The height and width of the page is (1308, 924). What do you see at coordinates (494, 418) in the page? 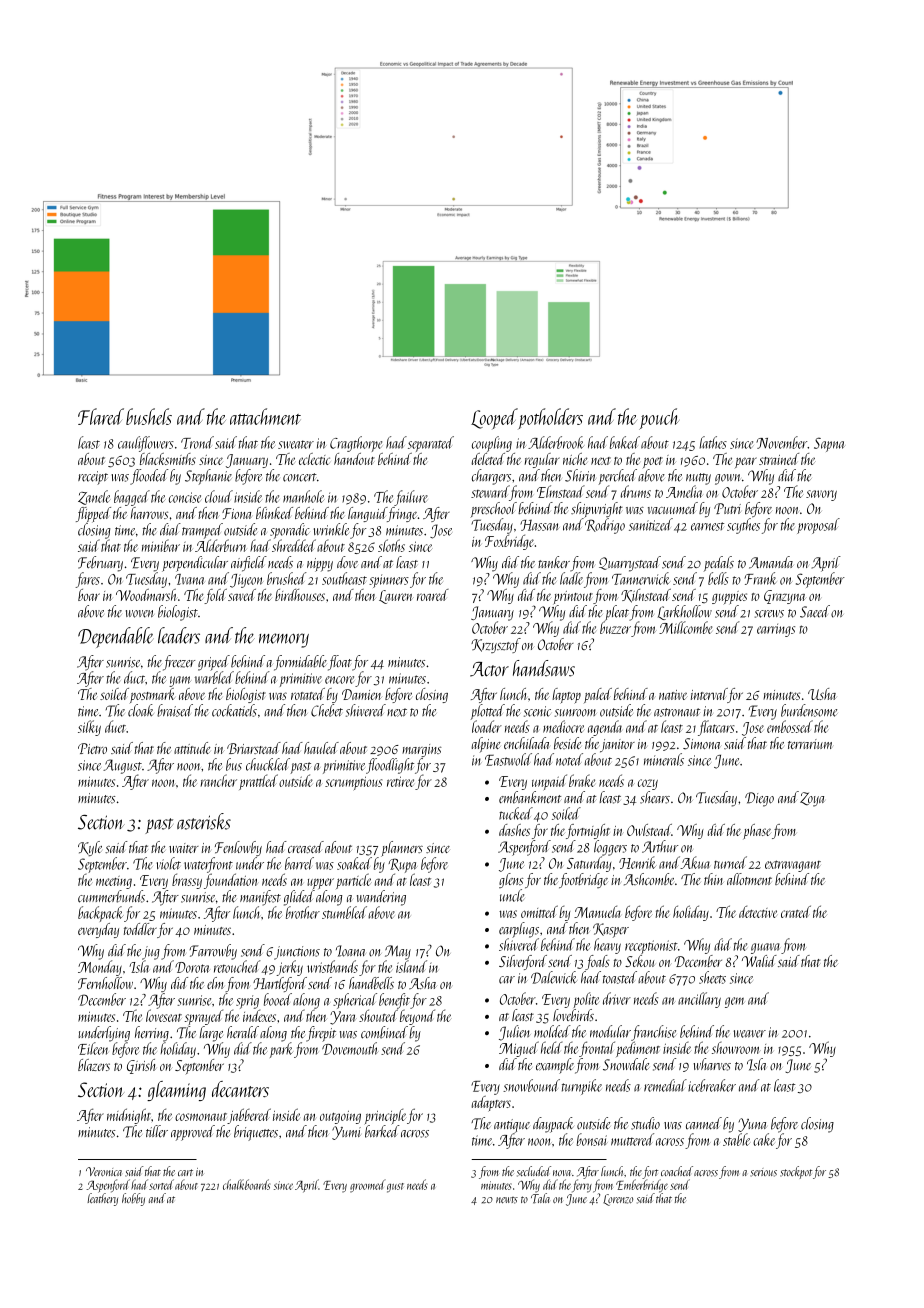
I see `Looped` at bounding box center [494, 418].
